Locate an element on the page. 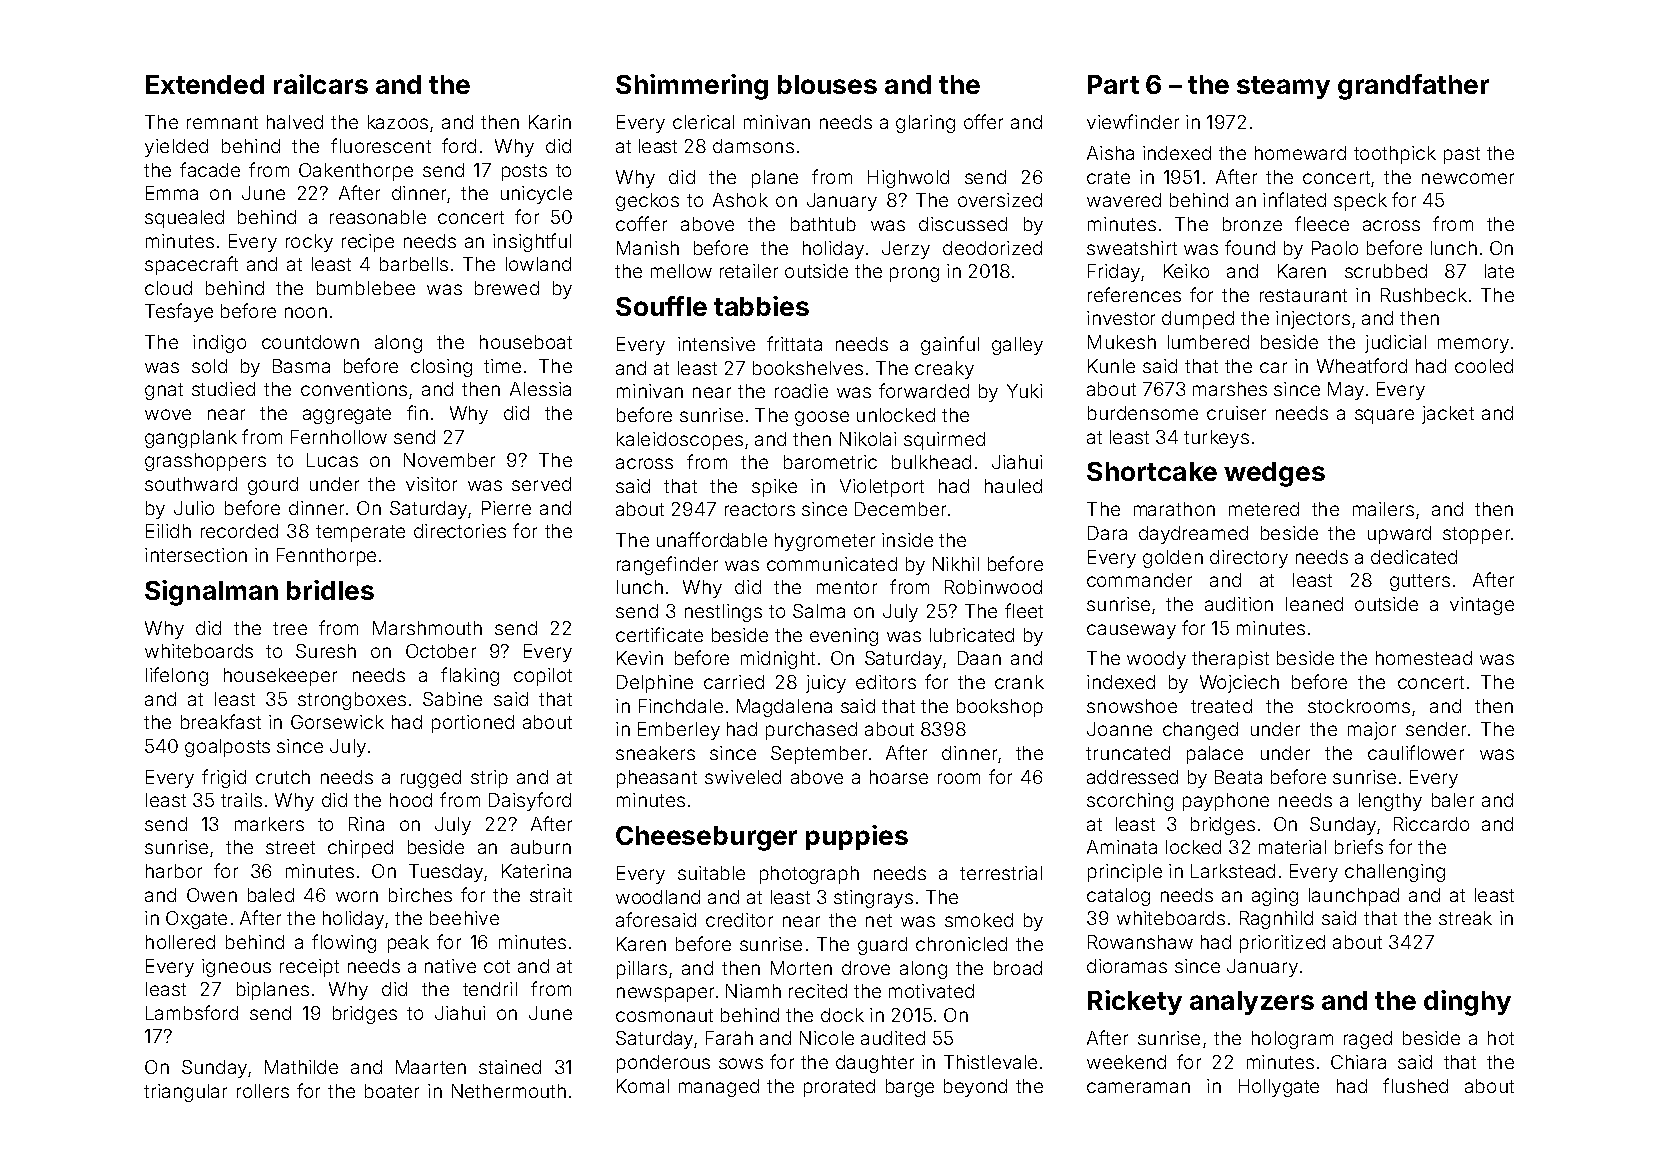 This document has height=1173, width=1659. bridles is located at coordinates (330, 590).
